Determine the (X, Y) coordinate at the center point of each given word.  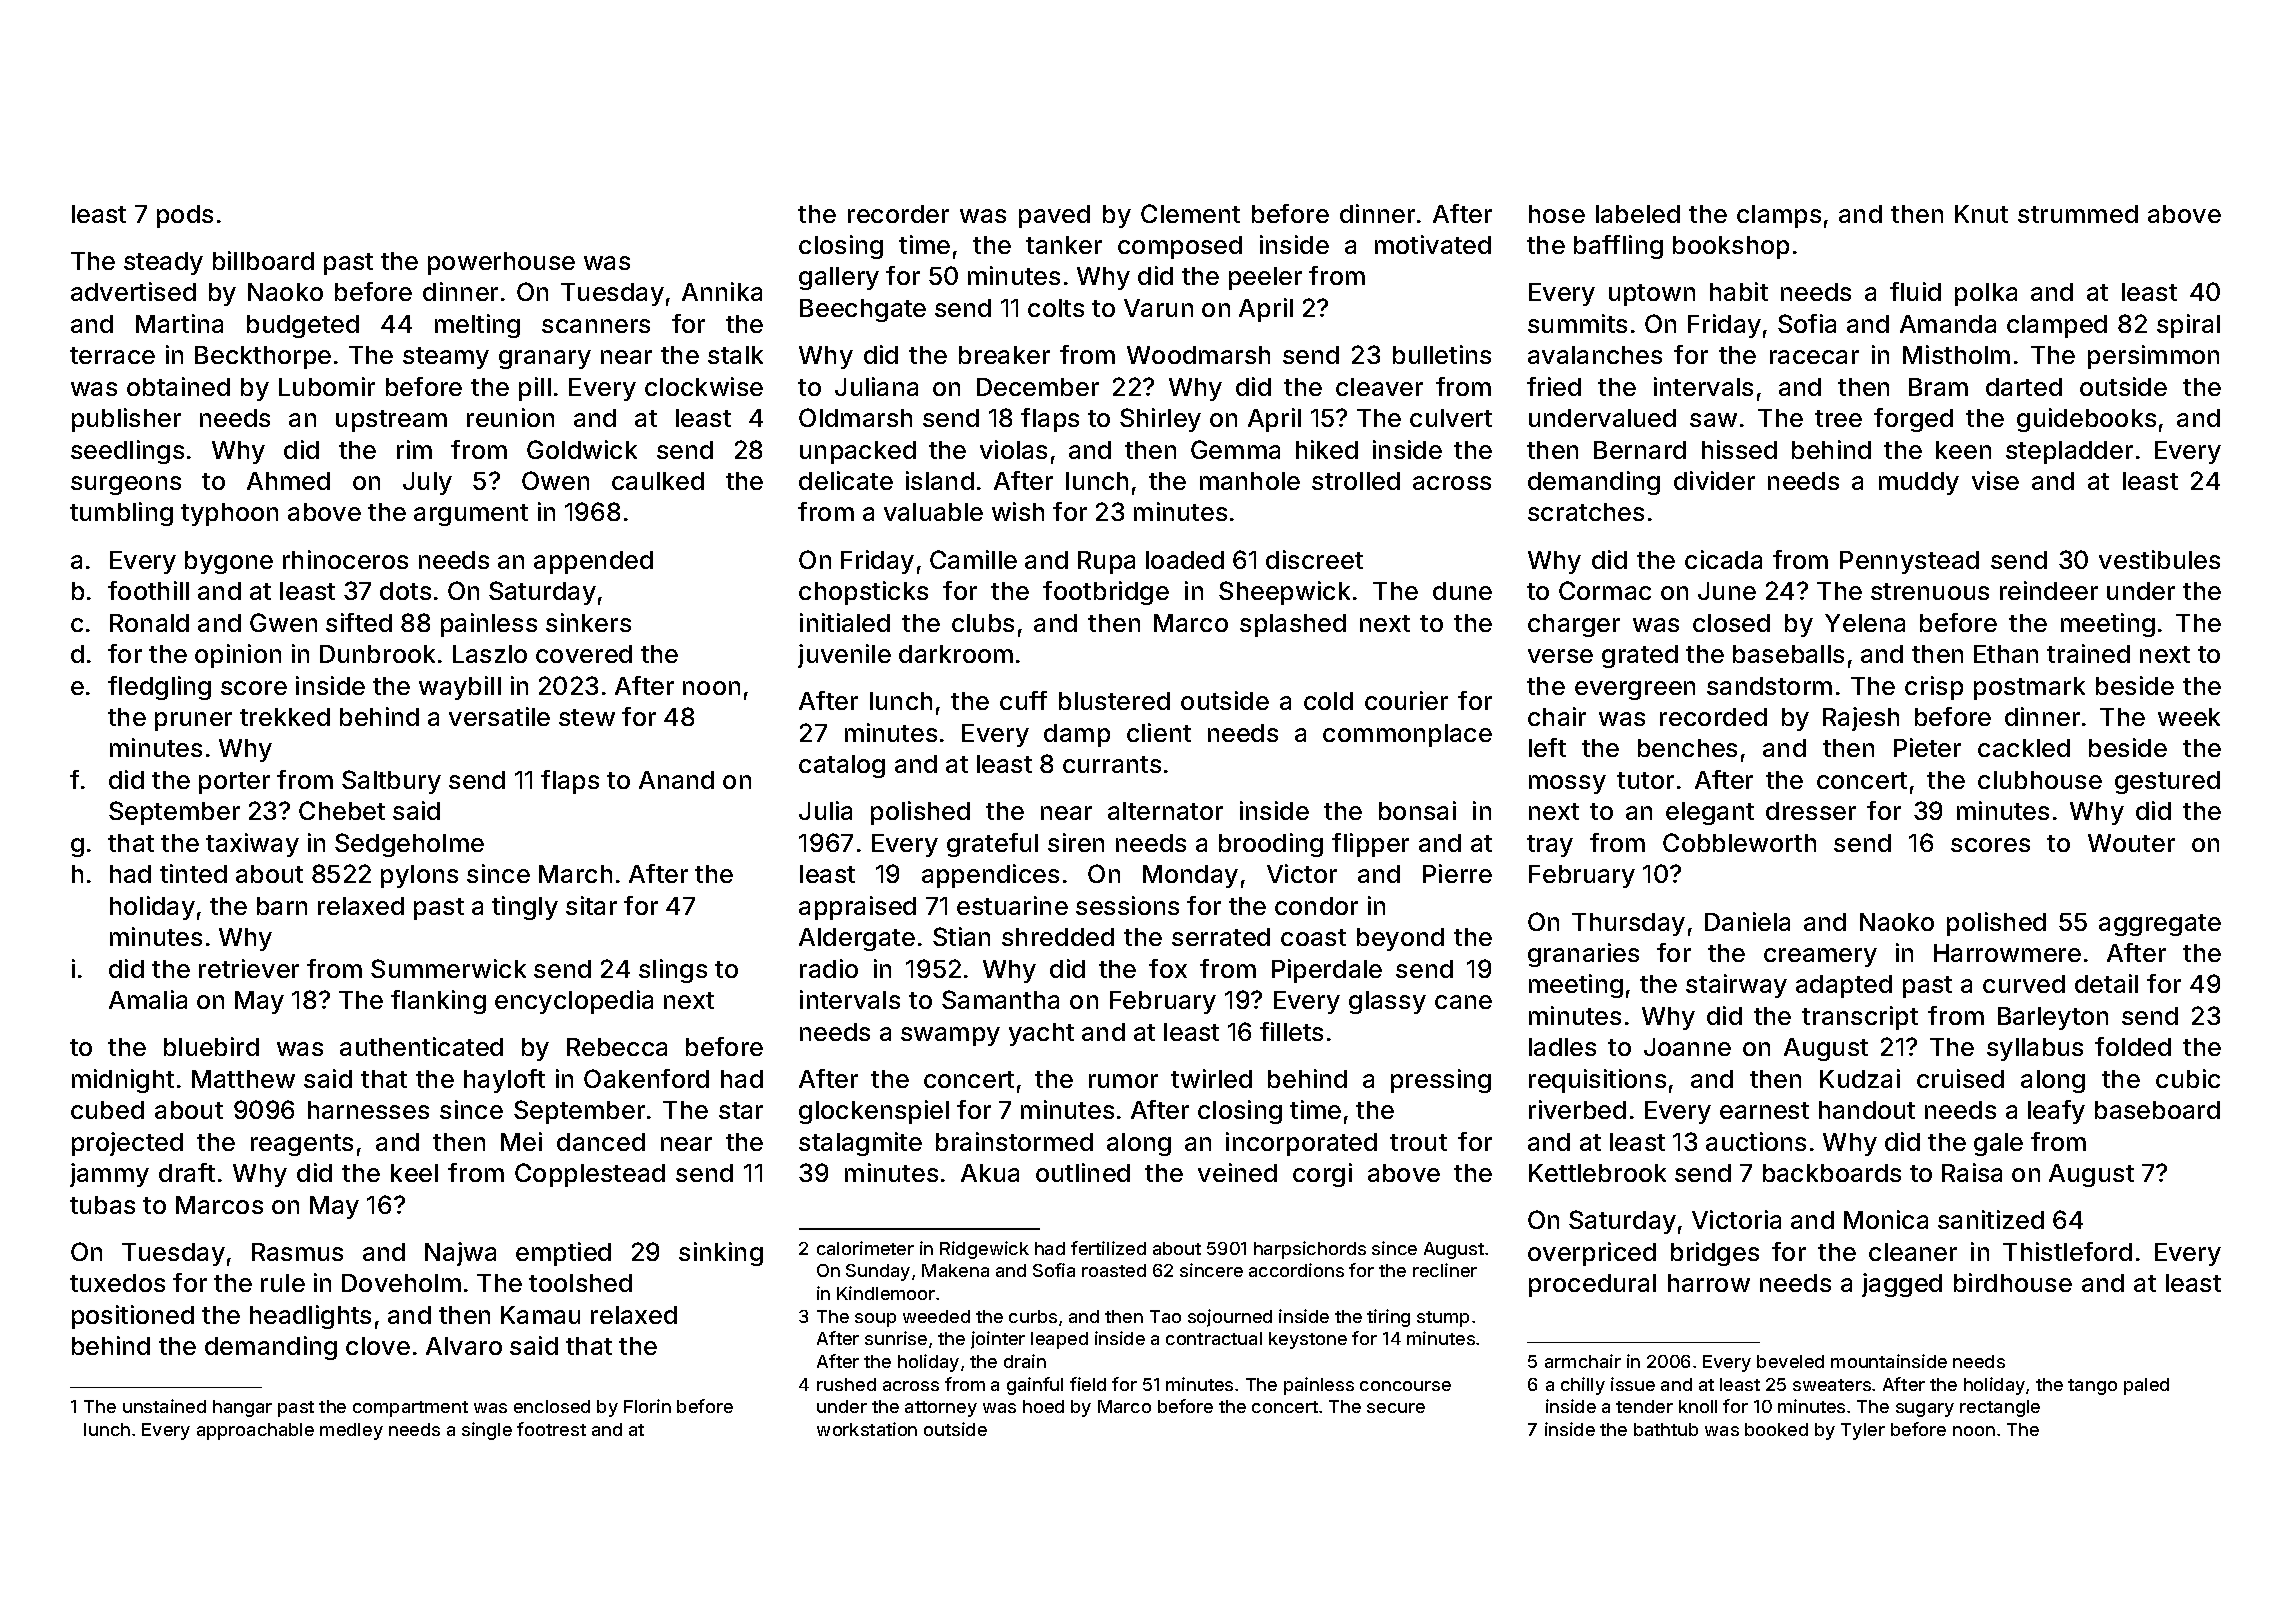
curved (2024, 984)
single (487, 1431)
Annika (722, 291)
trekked (285, 717)
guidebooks (2086, 420)
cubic (2188, 1078)
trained (2088, 653)
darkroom (956, 654)
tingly (525, 908)
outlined (1083, 1172)
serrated (1221, 937)
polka (1986, 294)
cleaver (1379, 387)
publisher (126, 420)
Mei (521, 1141)
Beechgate (863, 310)
